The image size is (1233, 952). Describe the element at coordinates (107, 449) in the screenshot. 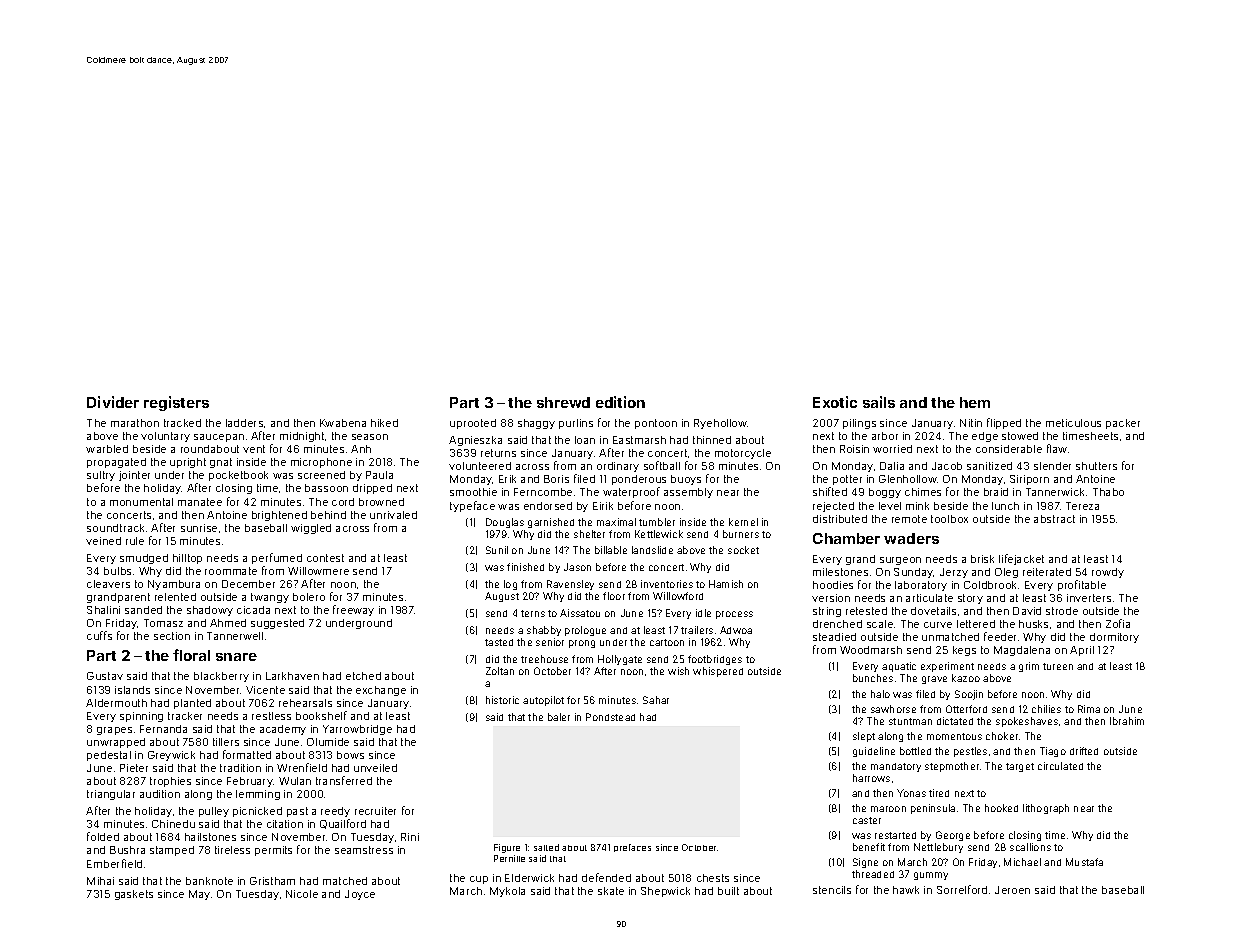

I see `warbled` at that location.
